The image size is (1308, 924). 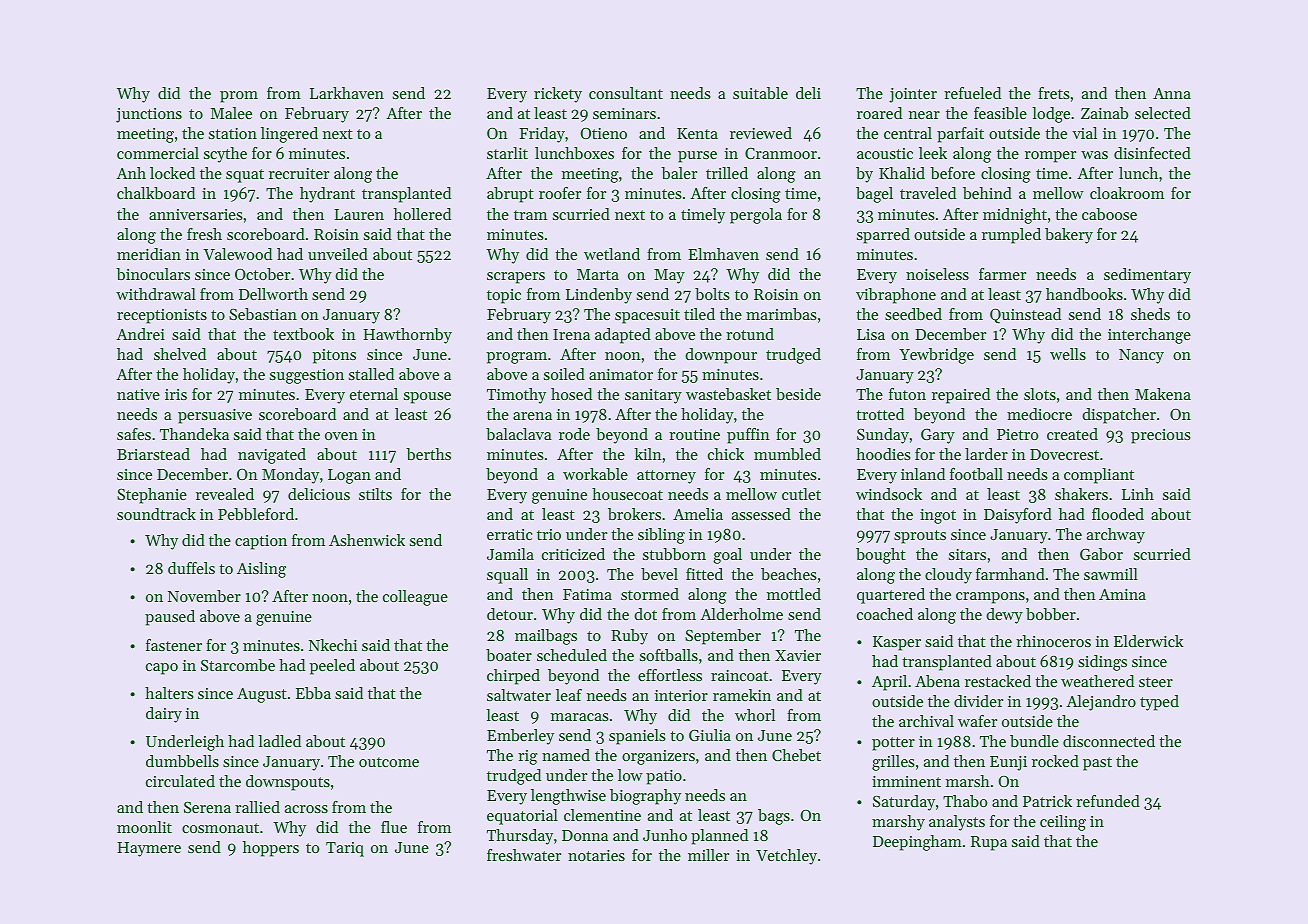 What do you see at coordinates (415, 598) in the image?
I see `colleague` at bounding box center [415, 598].
